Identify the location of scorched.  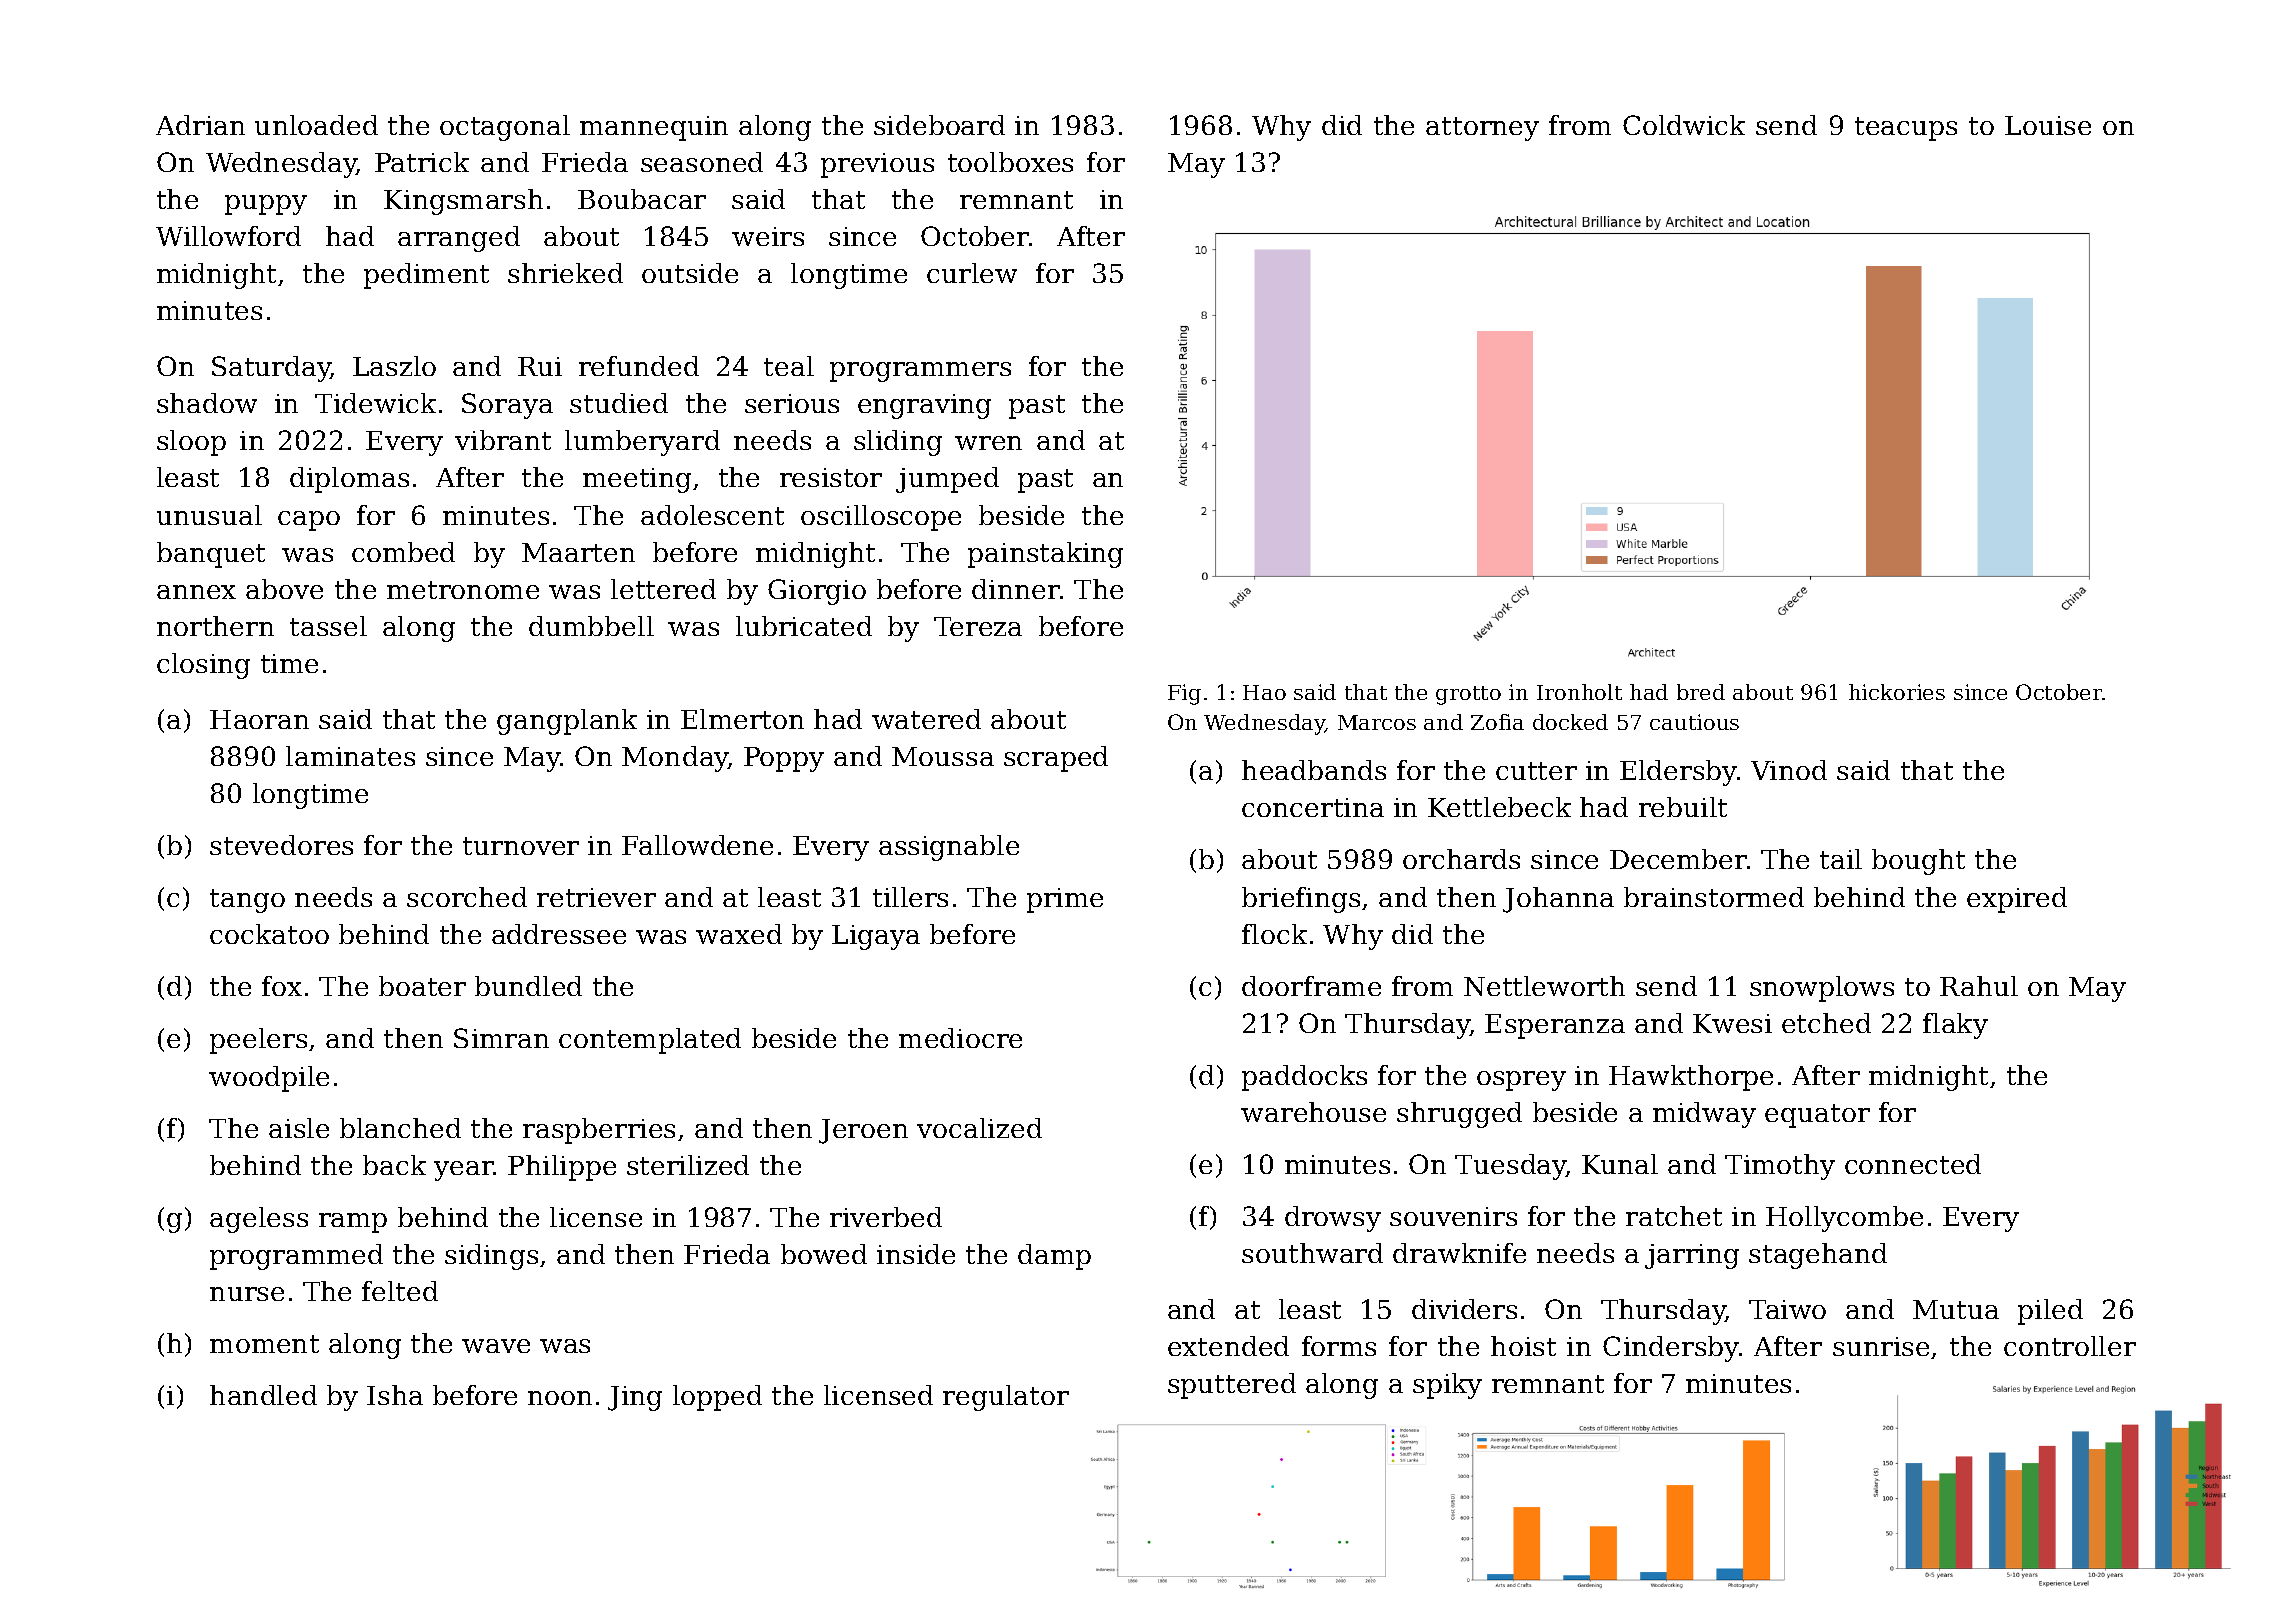
(467, 897).
